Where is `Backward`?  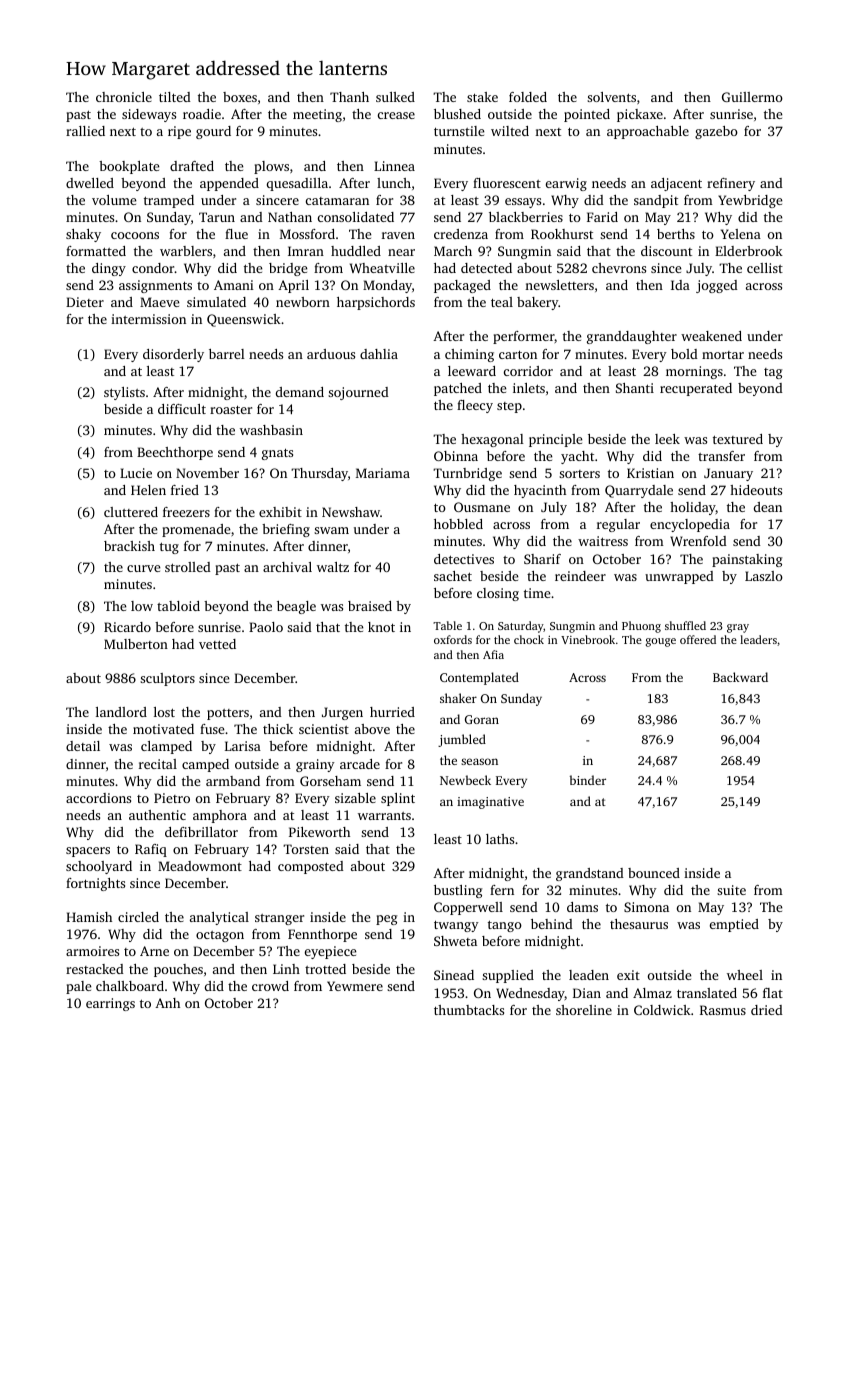 Backward is located at coordinates (740, 677).
